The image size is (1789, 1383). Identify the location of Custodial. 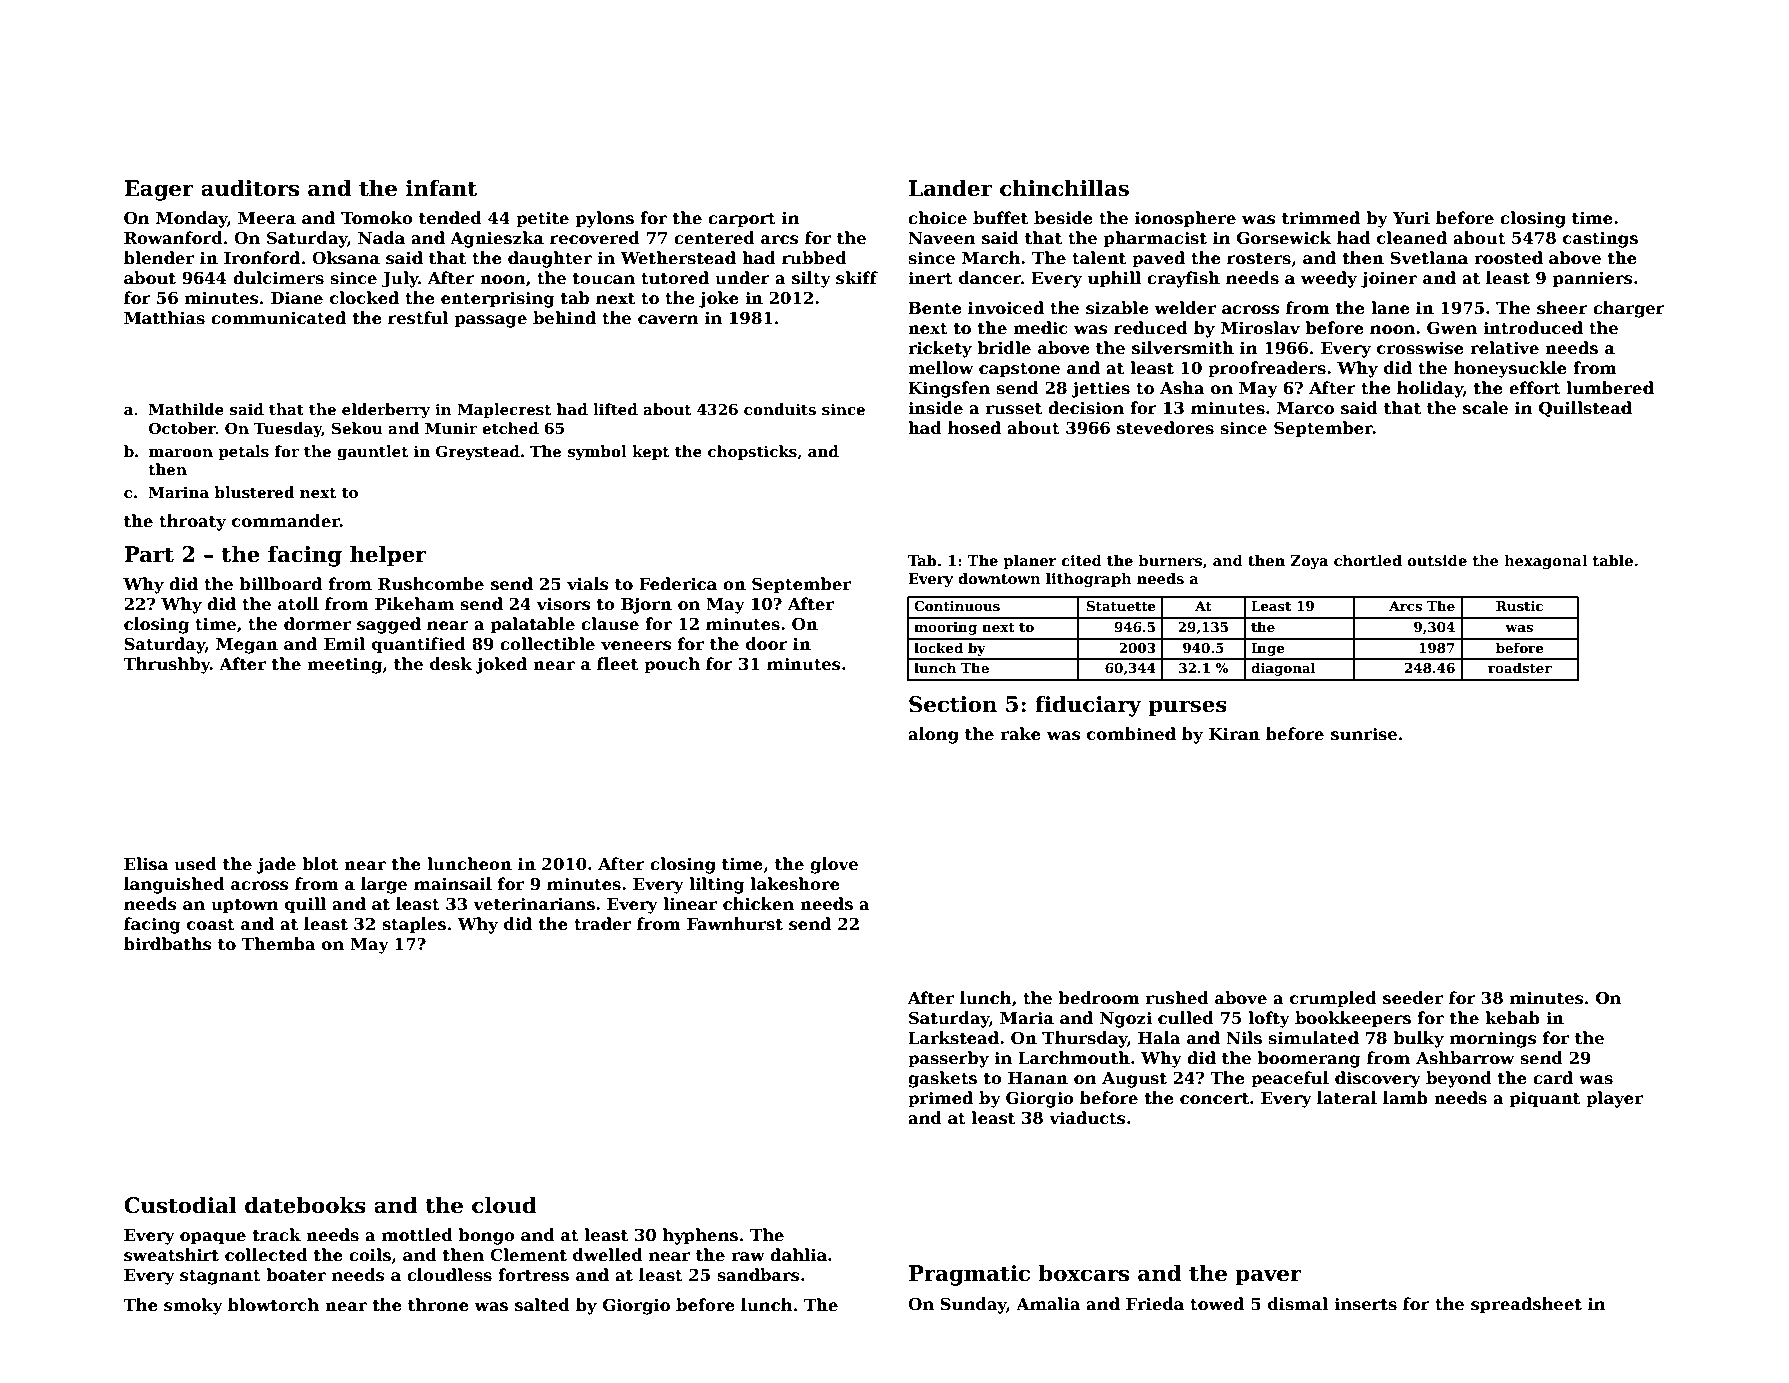
(180, 1205).
